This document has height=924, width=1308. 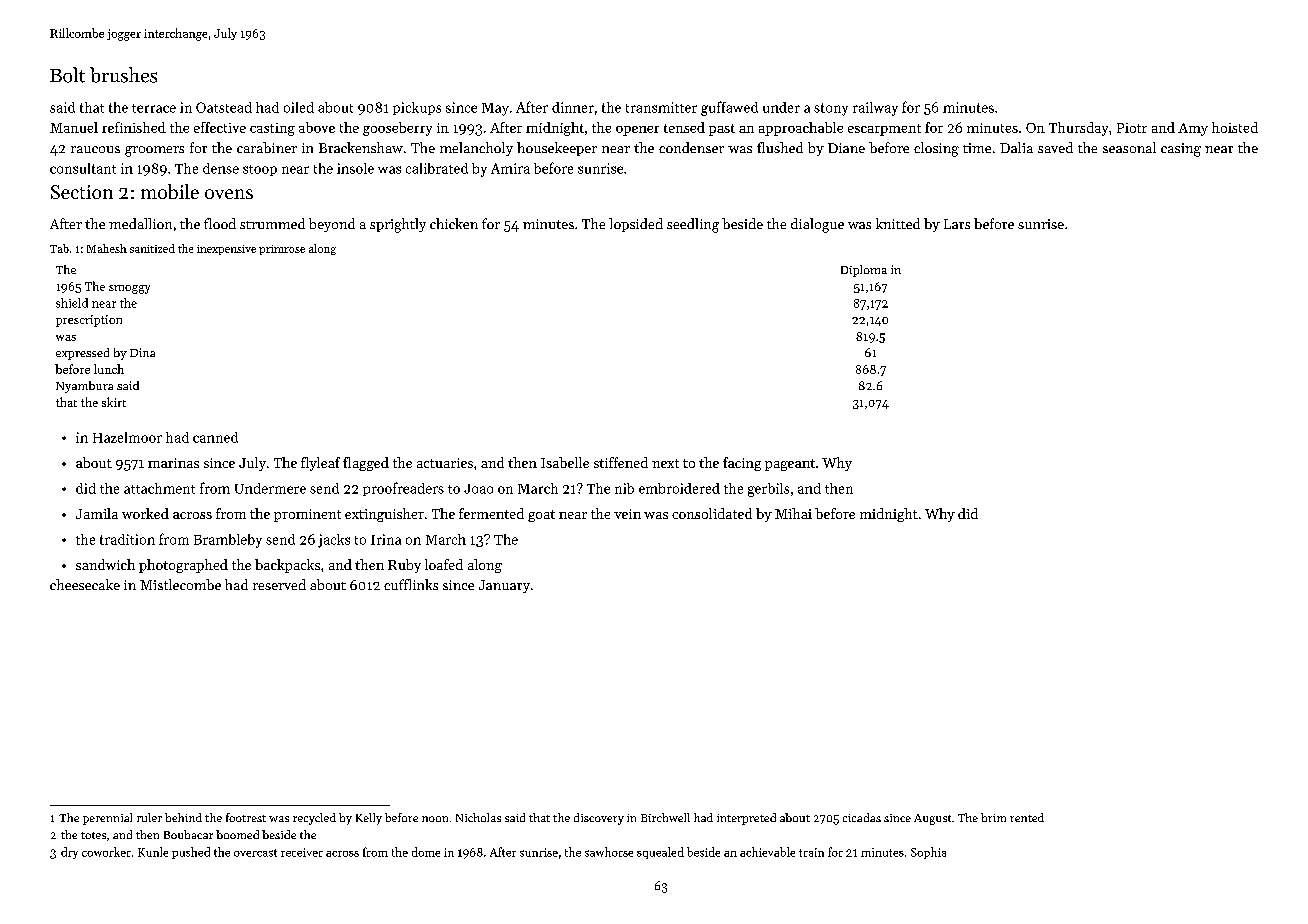 I want to click on Diploma, so click(x=864, y=271).
